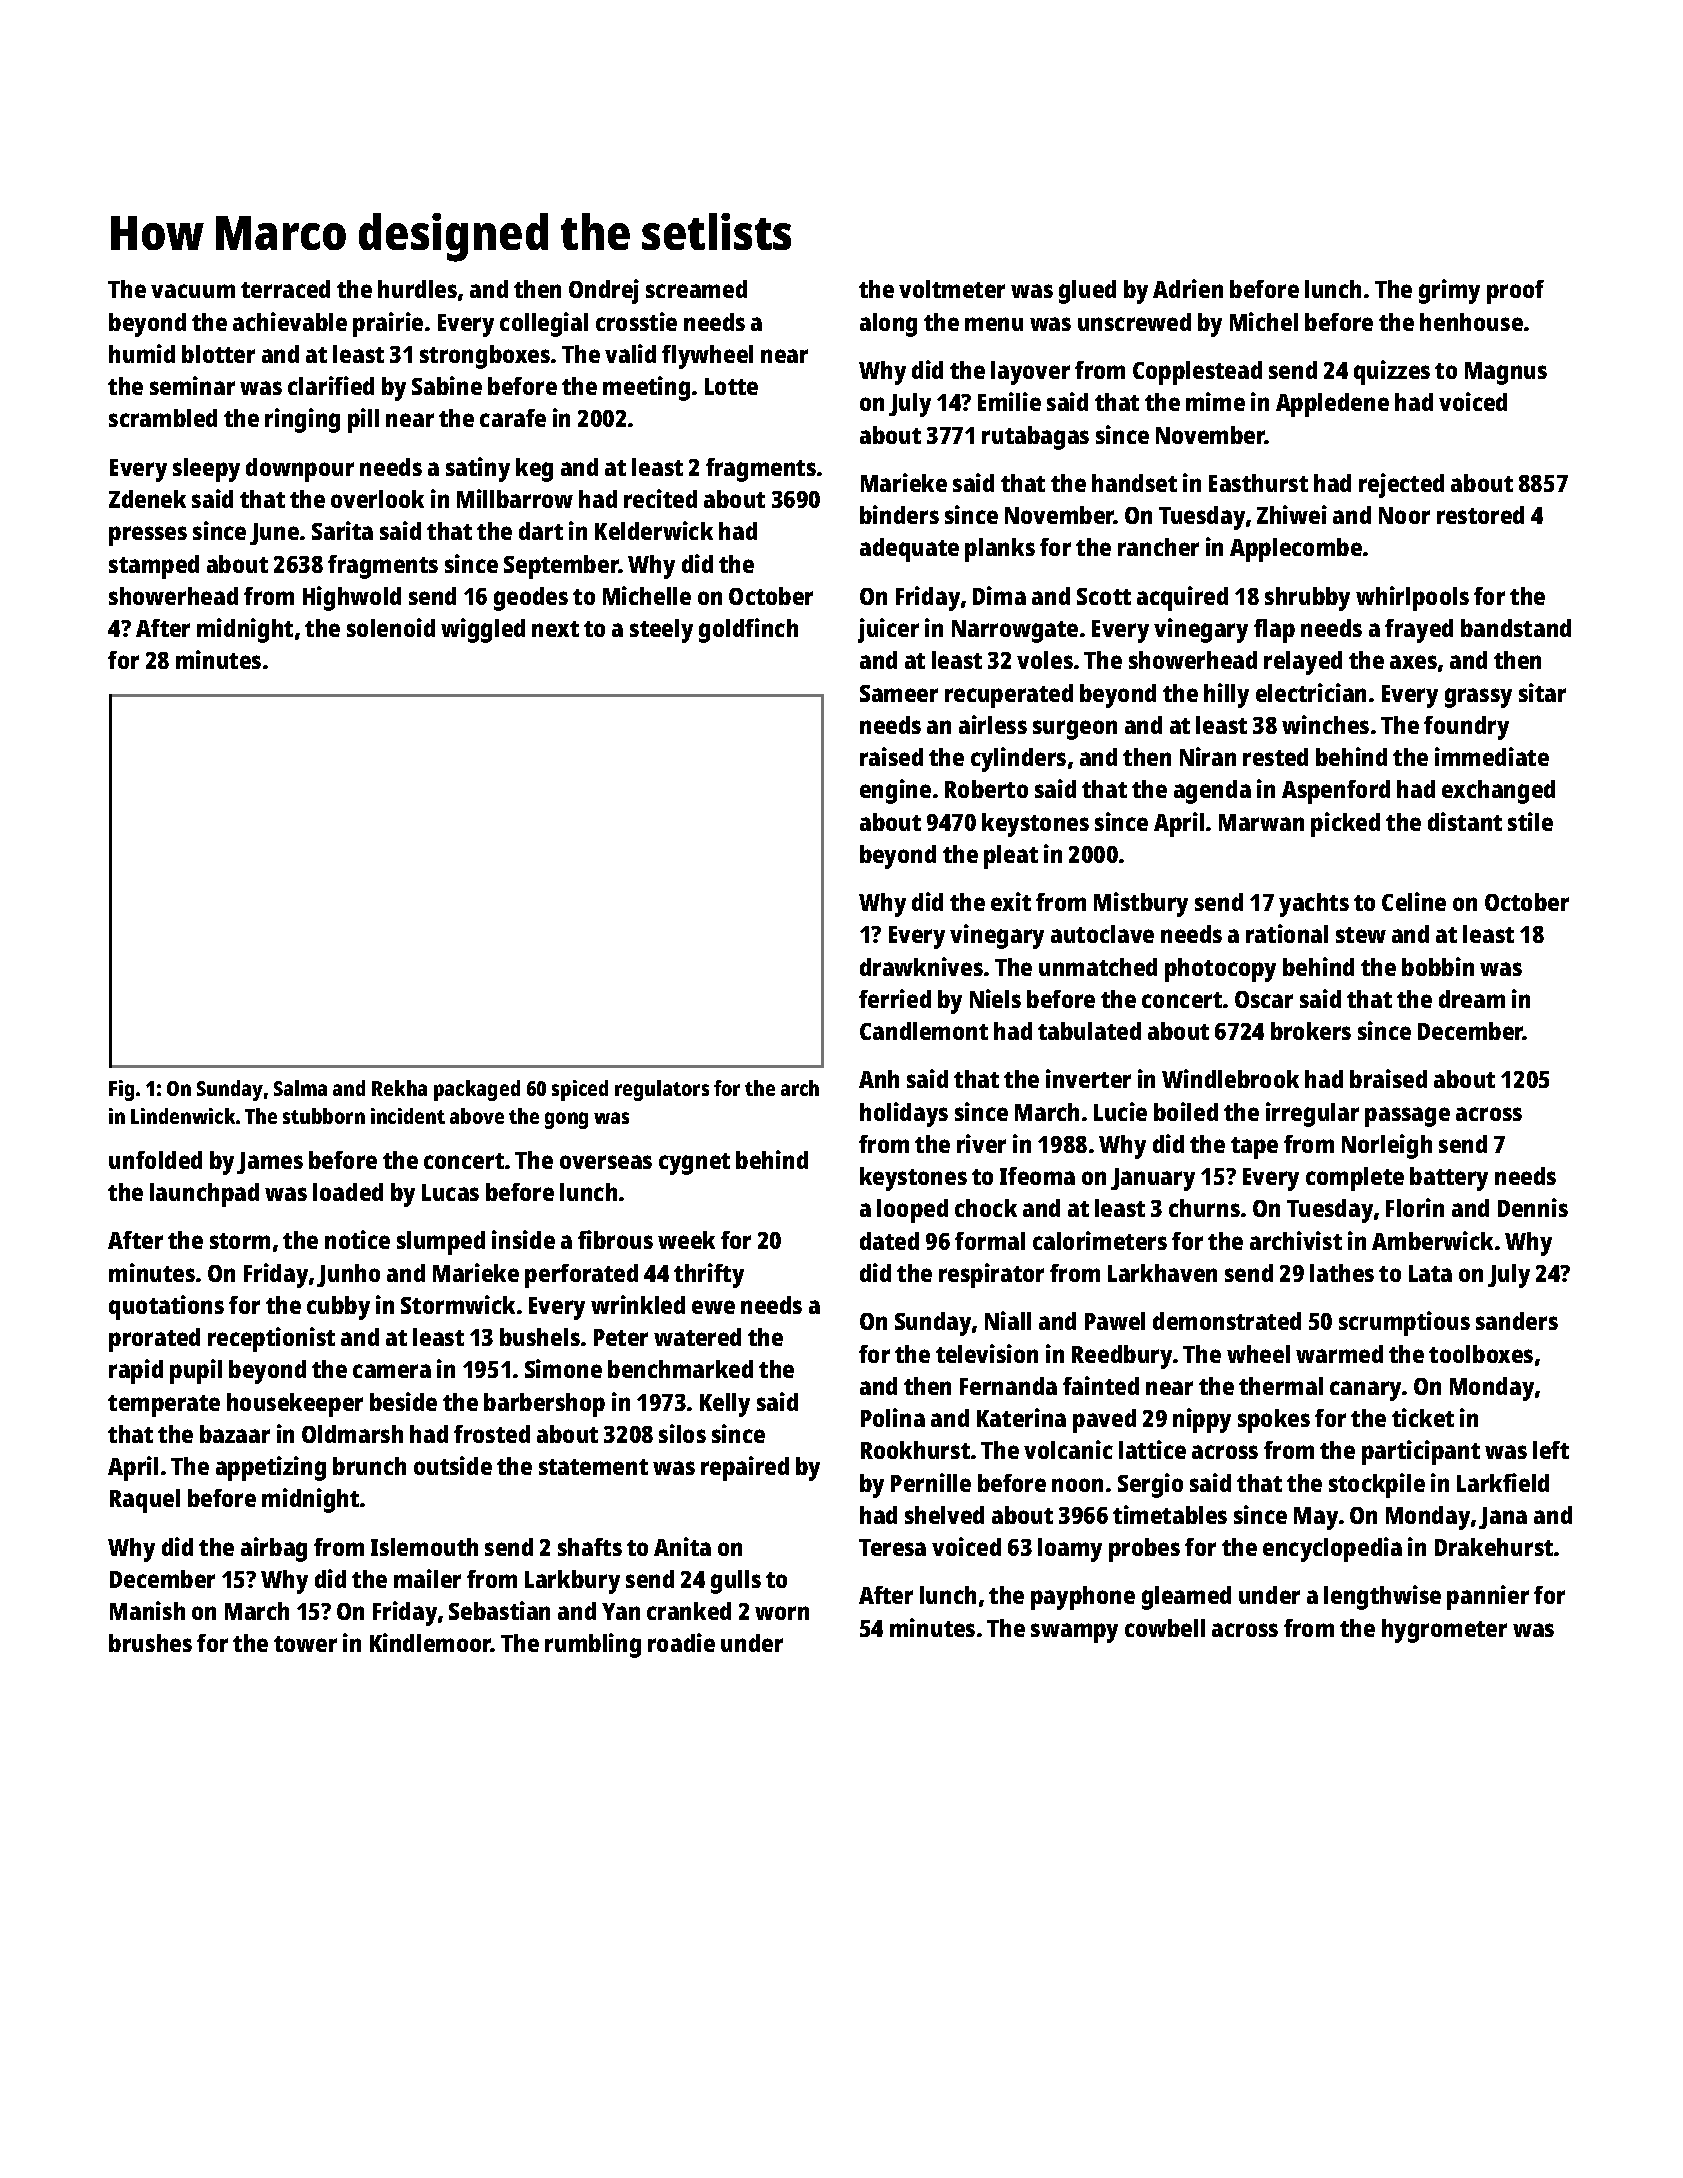  I want to click on binders, so click(899, 514).
